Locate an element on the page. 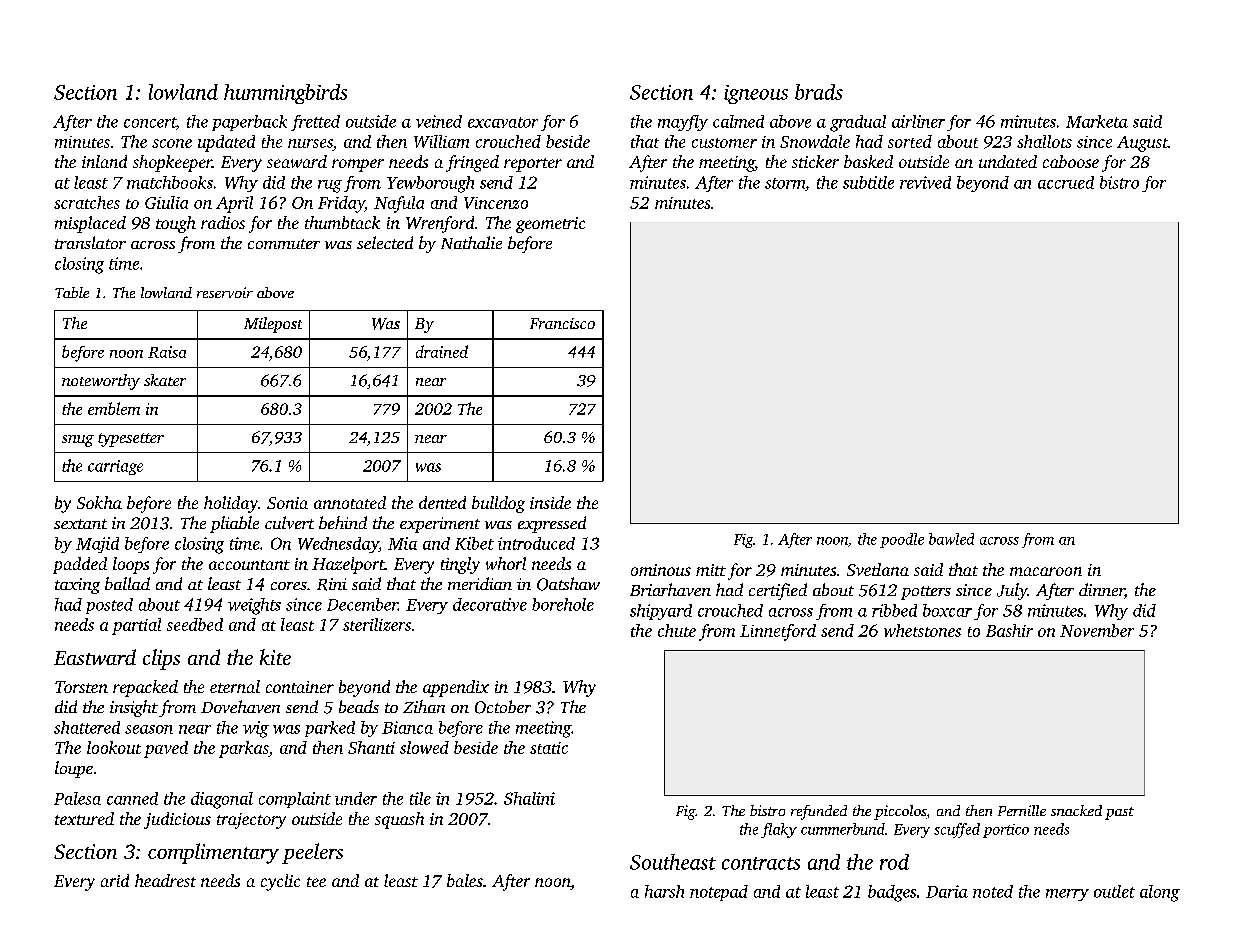  under is located at coordinates (356, 798).
